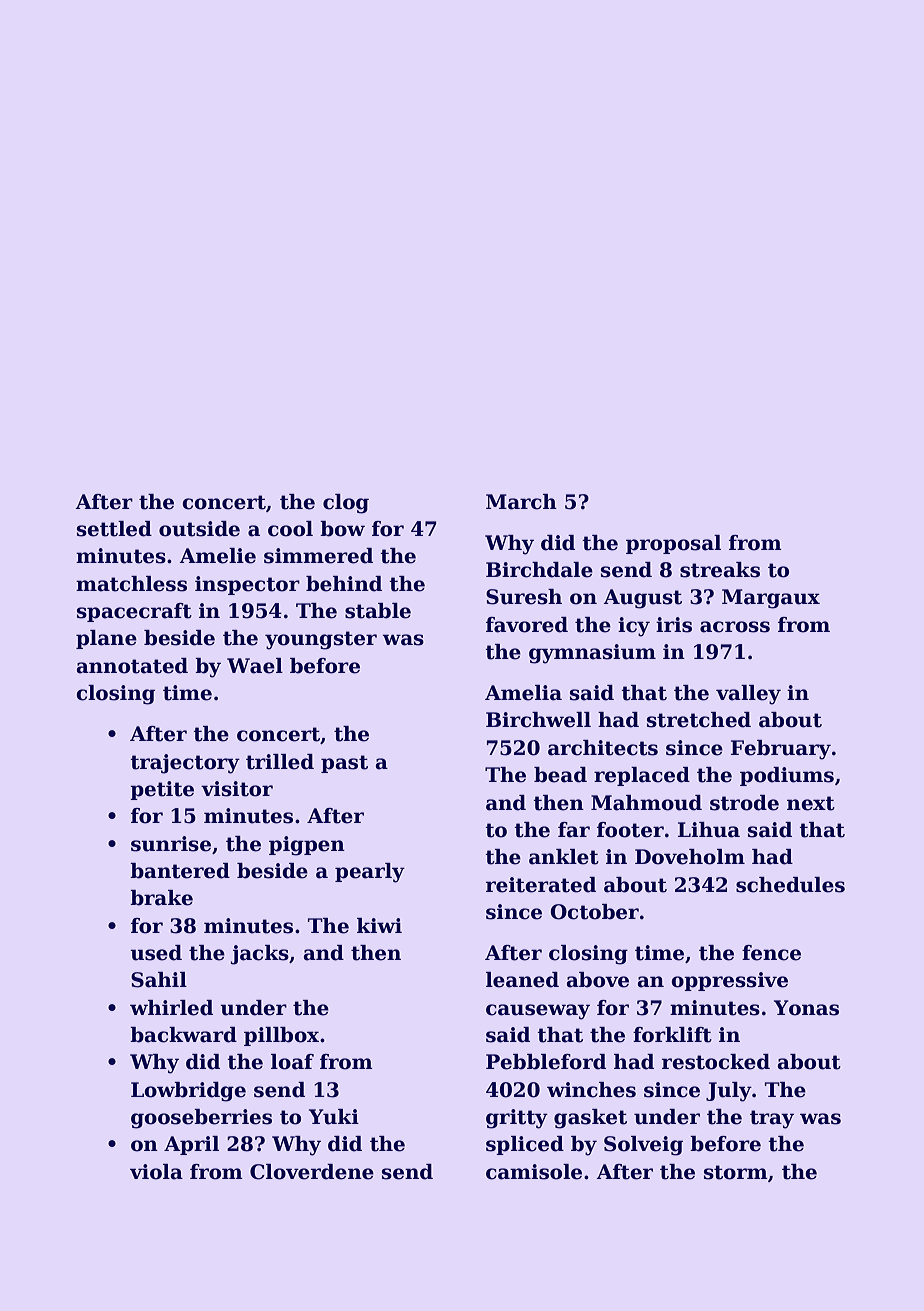 This screenshot has width=924, height=1311. I want to click on restocked, so click(716, 1062).
